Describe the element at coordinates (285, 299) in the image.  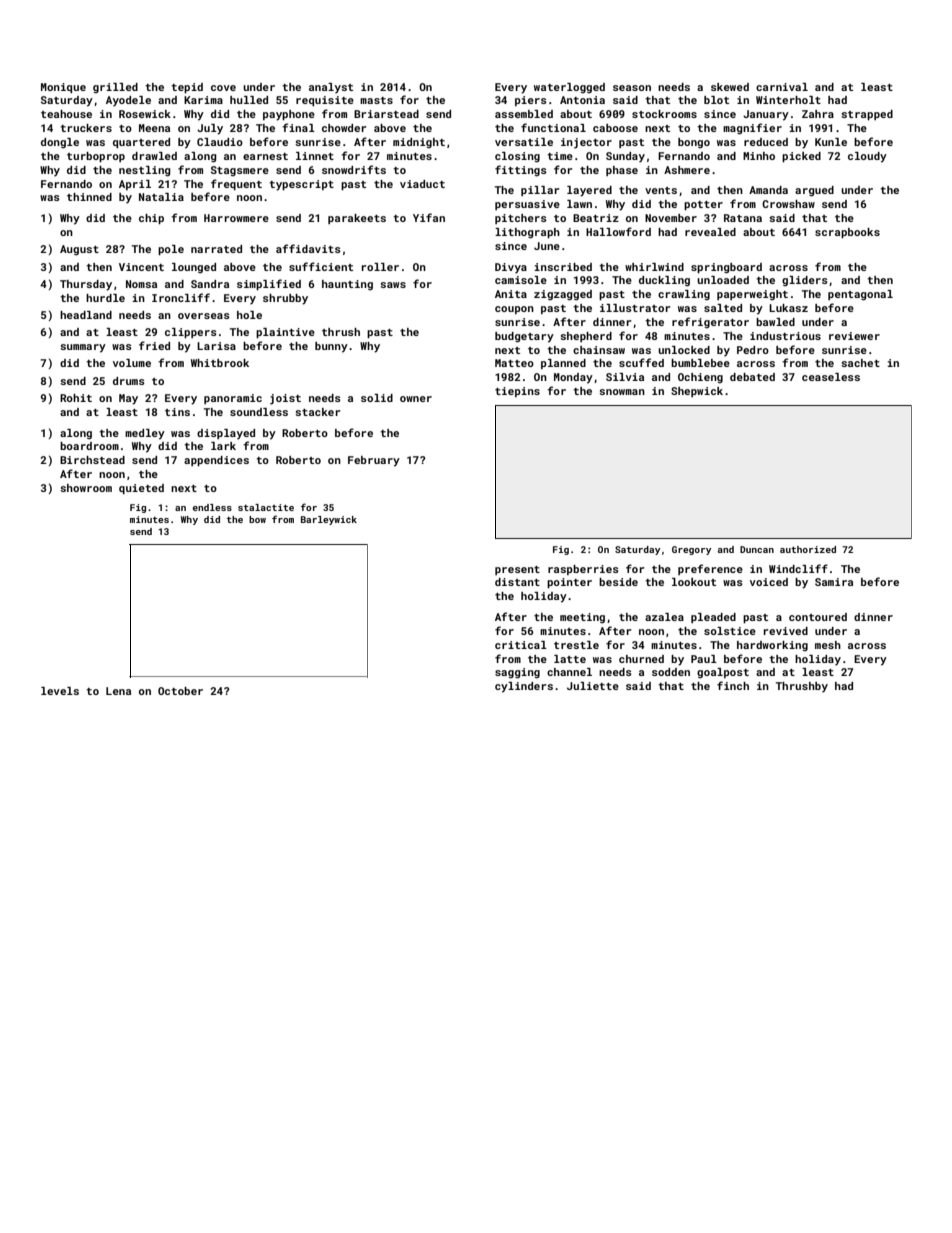
I see `shrubby` at that location.
